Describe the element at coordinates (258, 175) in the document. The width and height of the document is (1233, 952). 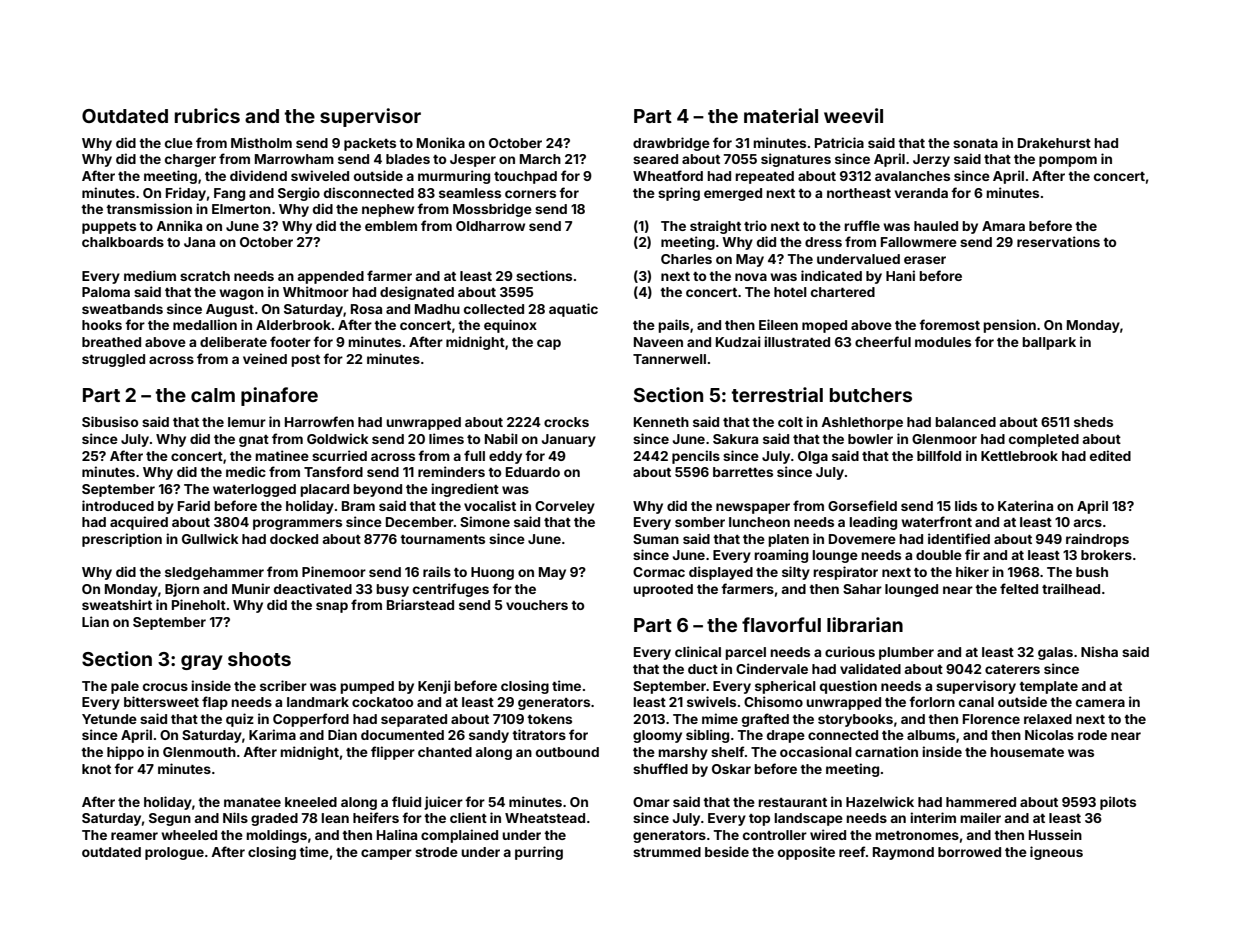
I see `dividend` at that location.
